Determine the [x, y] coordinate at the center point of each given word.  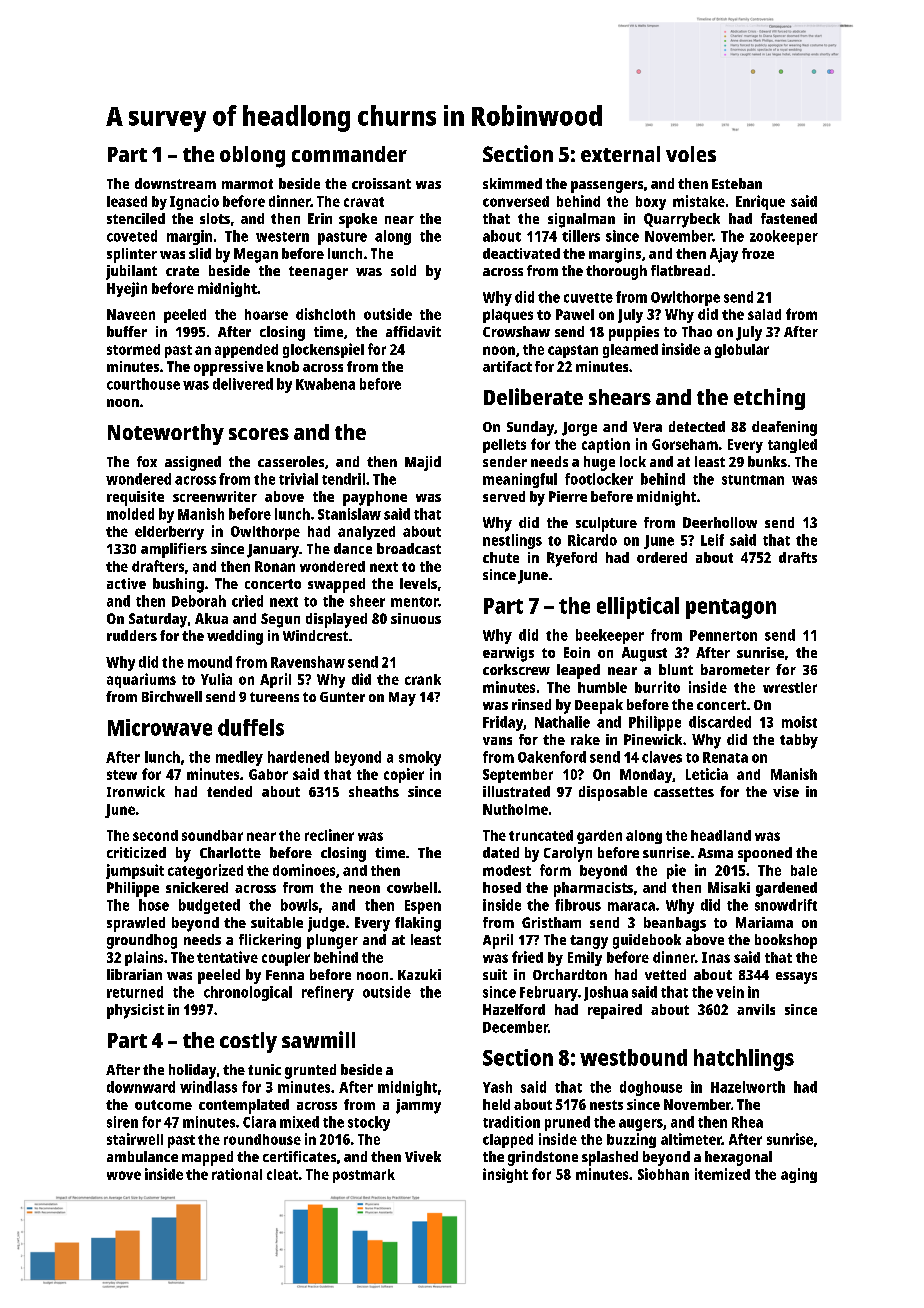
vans [497, 741]
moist [799, 722]
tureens [274, 697]
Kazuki [419, 974]
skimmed [512, 183]
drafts [798, 557]
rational [237, 1174]
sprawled [136, 924]
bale [804, 870]
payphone [375, 498]
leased [127, 201]
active [126, 583]
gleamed [630, 351]
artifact [507, 366]
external [620, 154]
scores [259, 434]
